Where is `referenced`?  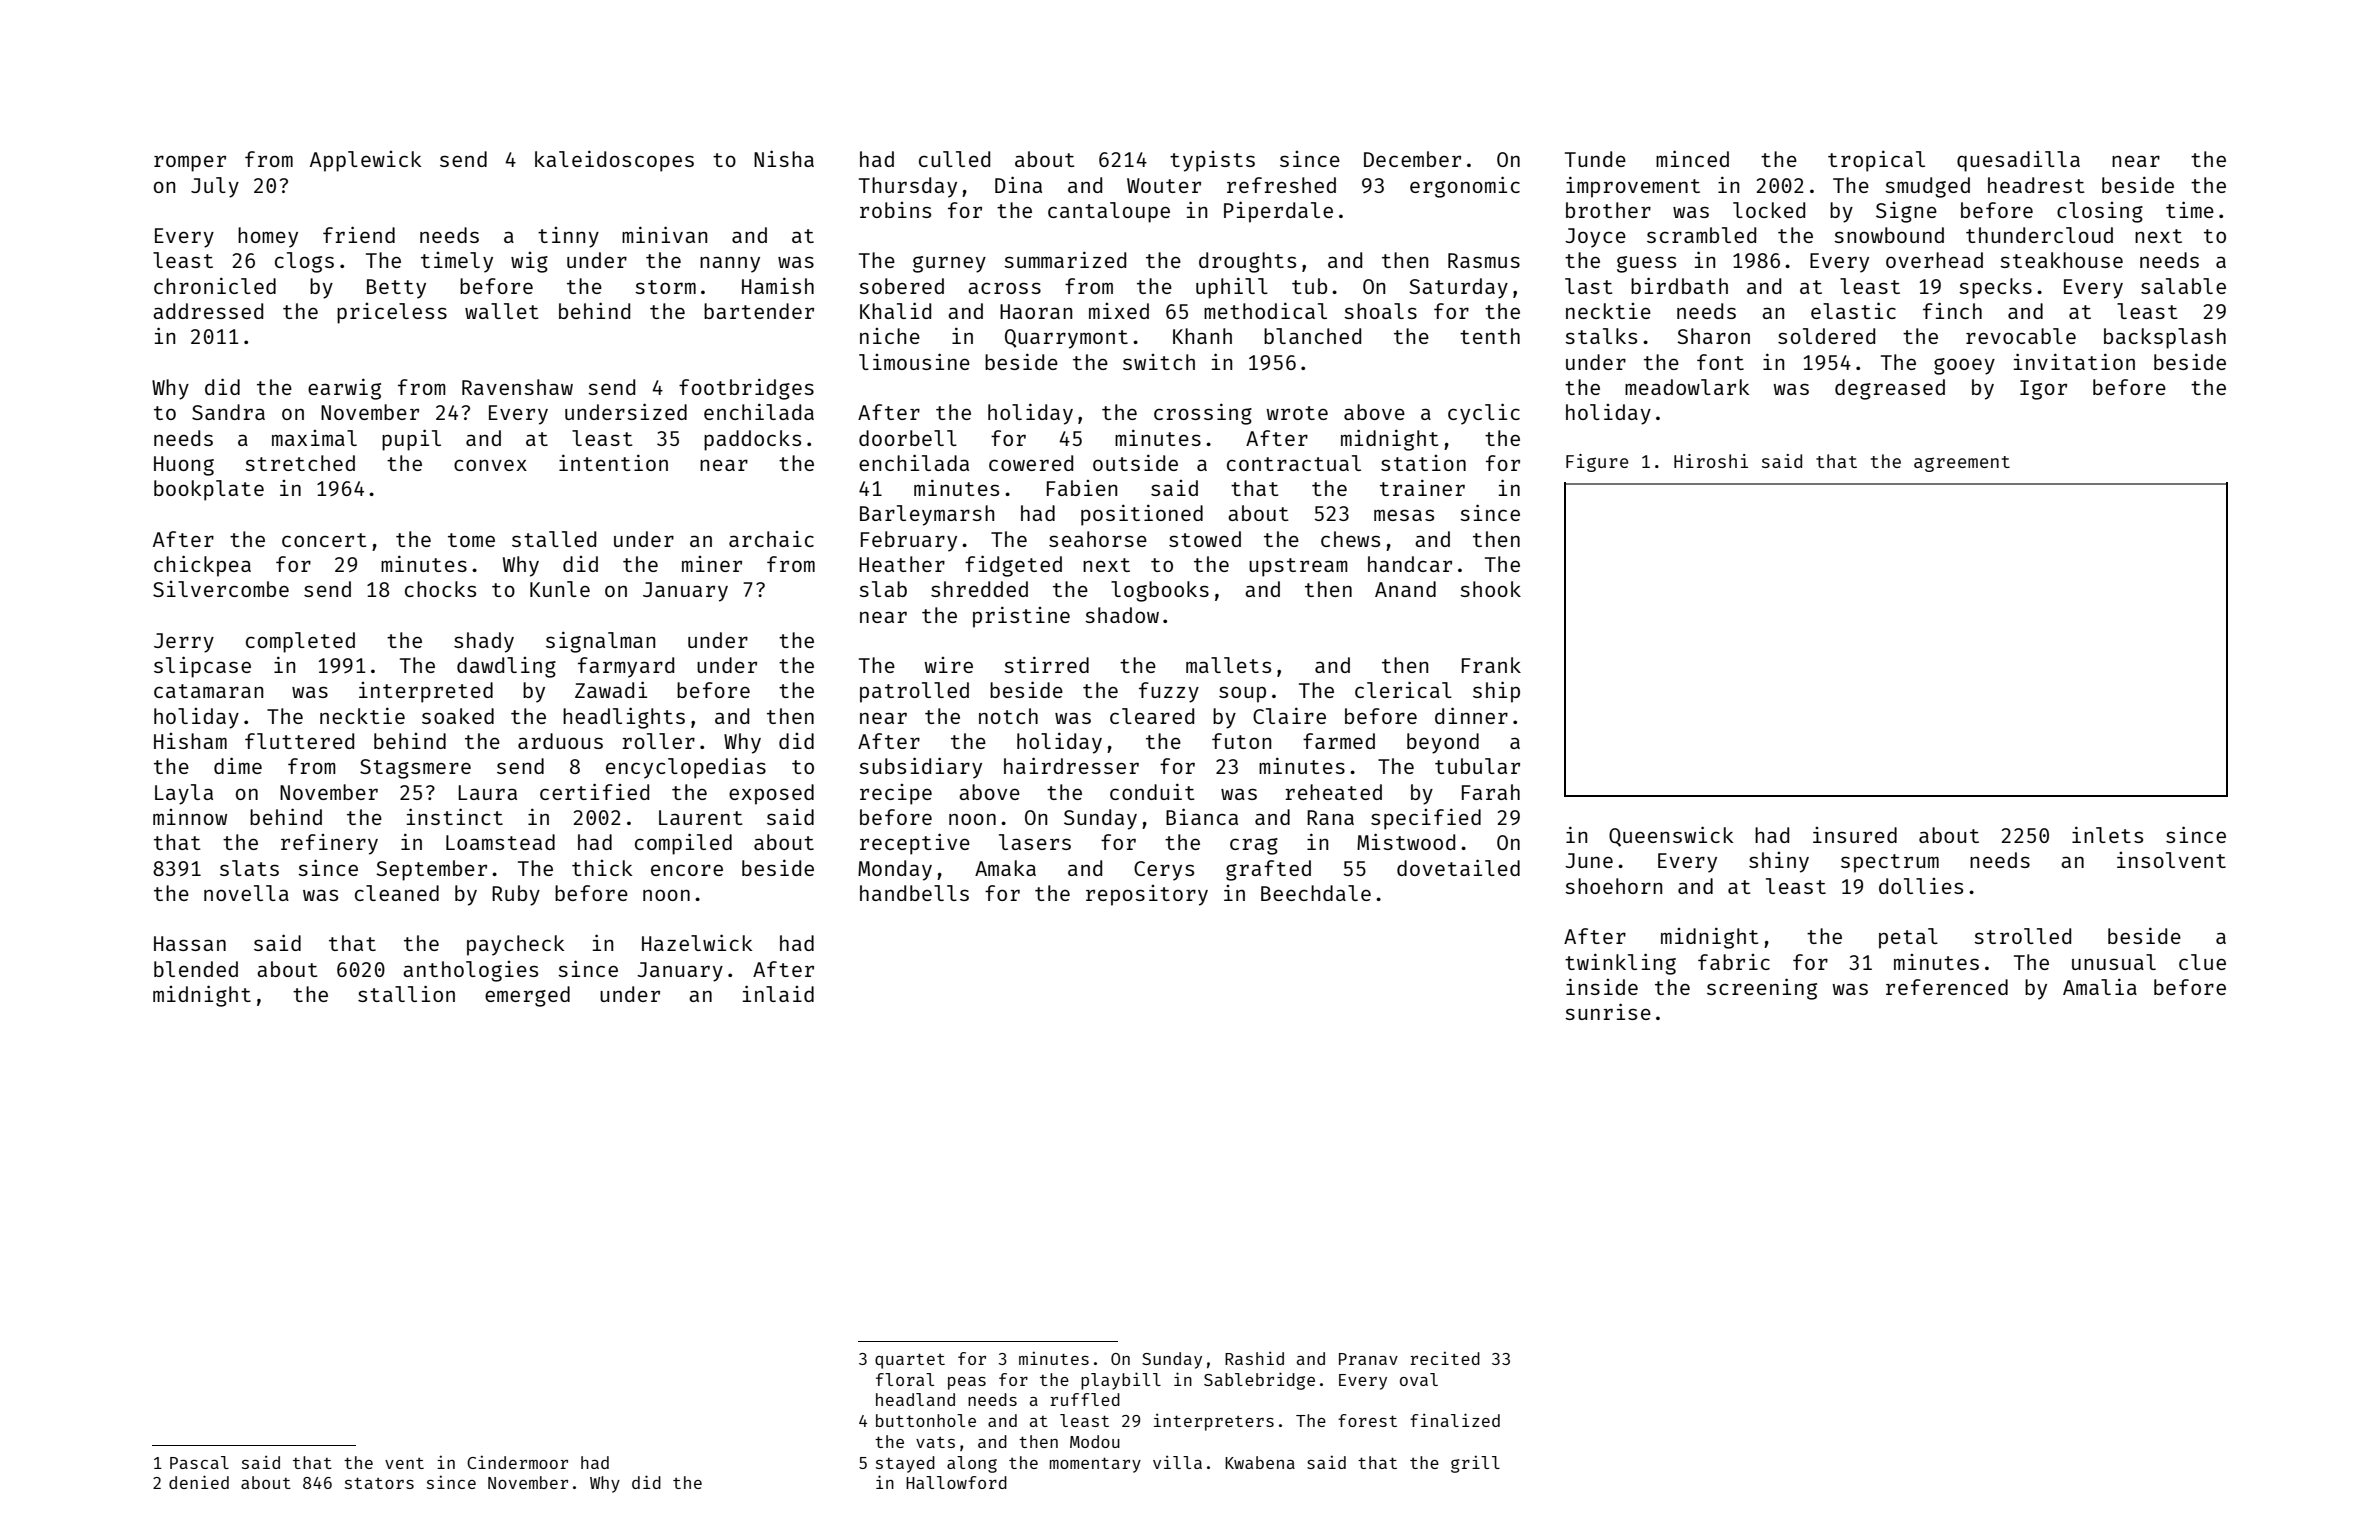 referenced is located at coordinates (1947, 987).
